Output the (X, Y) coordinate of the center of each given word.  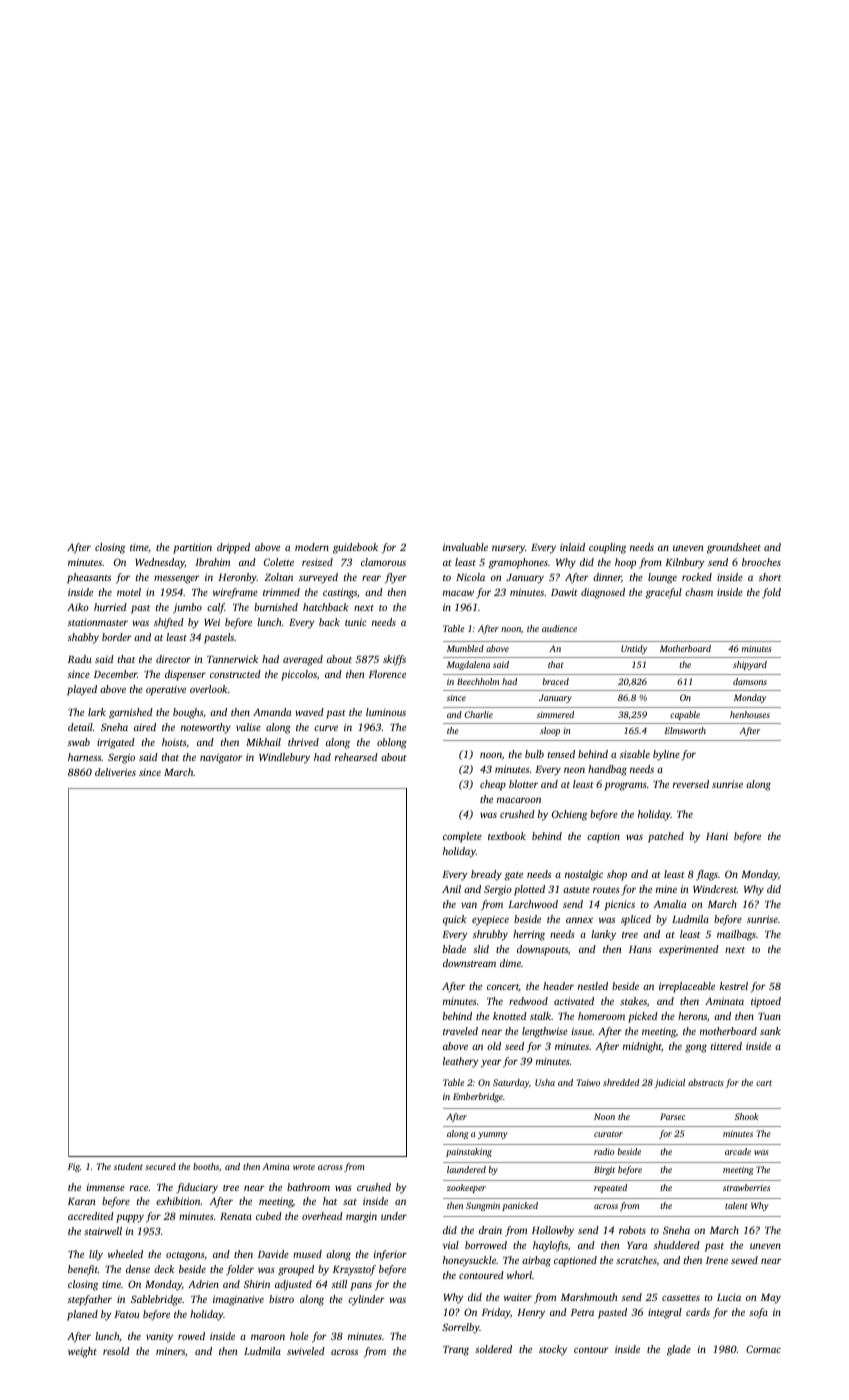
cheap (493, 785)
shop (617, 875)
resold (116, 1351)
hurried (110, 607)
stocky (553, 1350)
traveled (460, 1031)
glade (679, 1350)
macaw (458, 593)
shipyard (750, 665)
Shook (747, 1116)
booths (206, 1166)
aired (145, 727)
